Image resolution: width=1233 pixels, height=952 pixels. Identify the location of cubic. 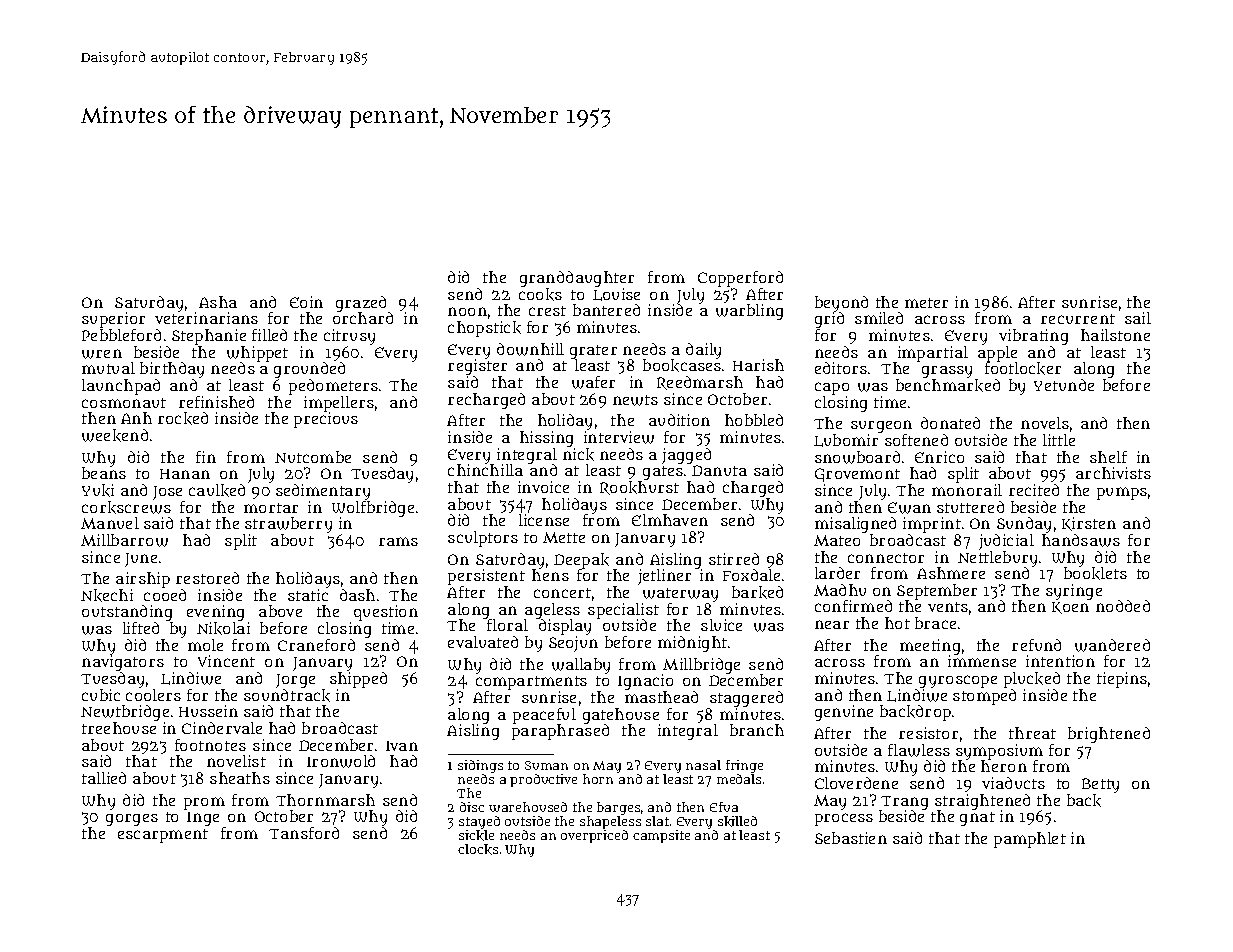
(101, 695).
